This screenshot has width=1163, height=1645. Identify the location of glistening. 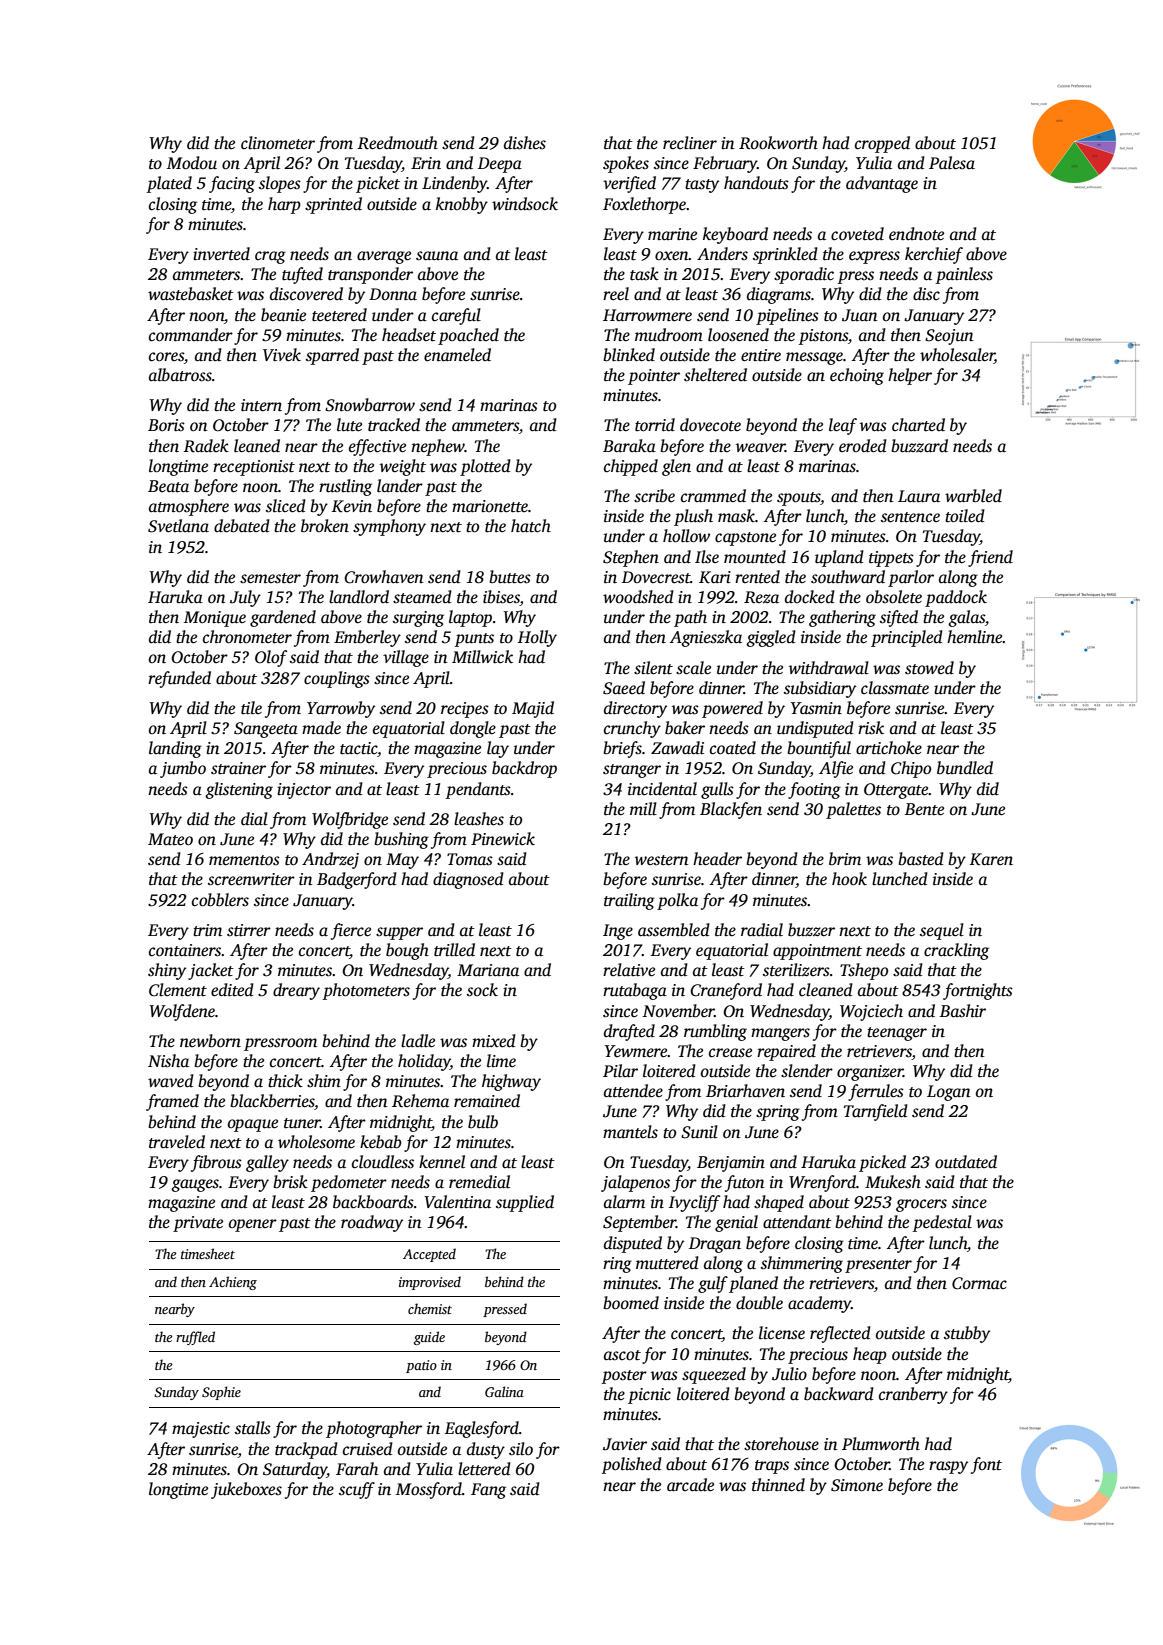
(239, 790).
